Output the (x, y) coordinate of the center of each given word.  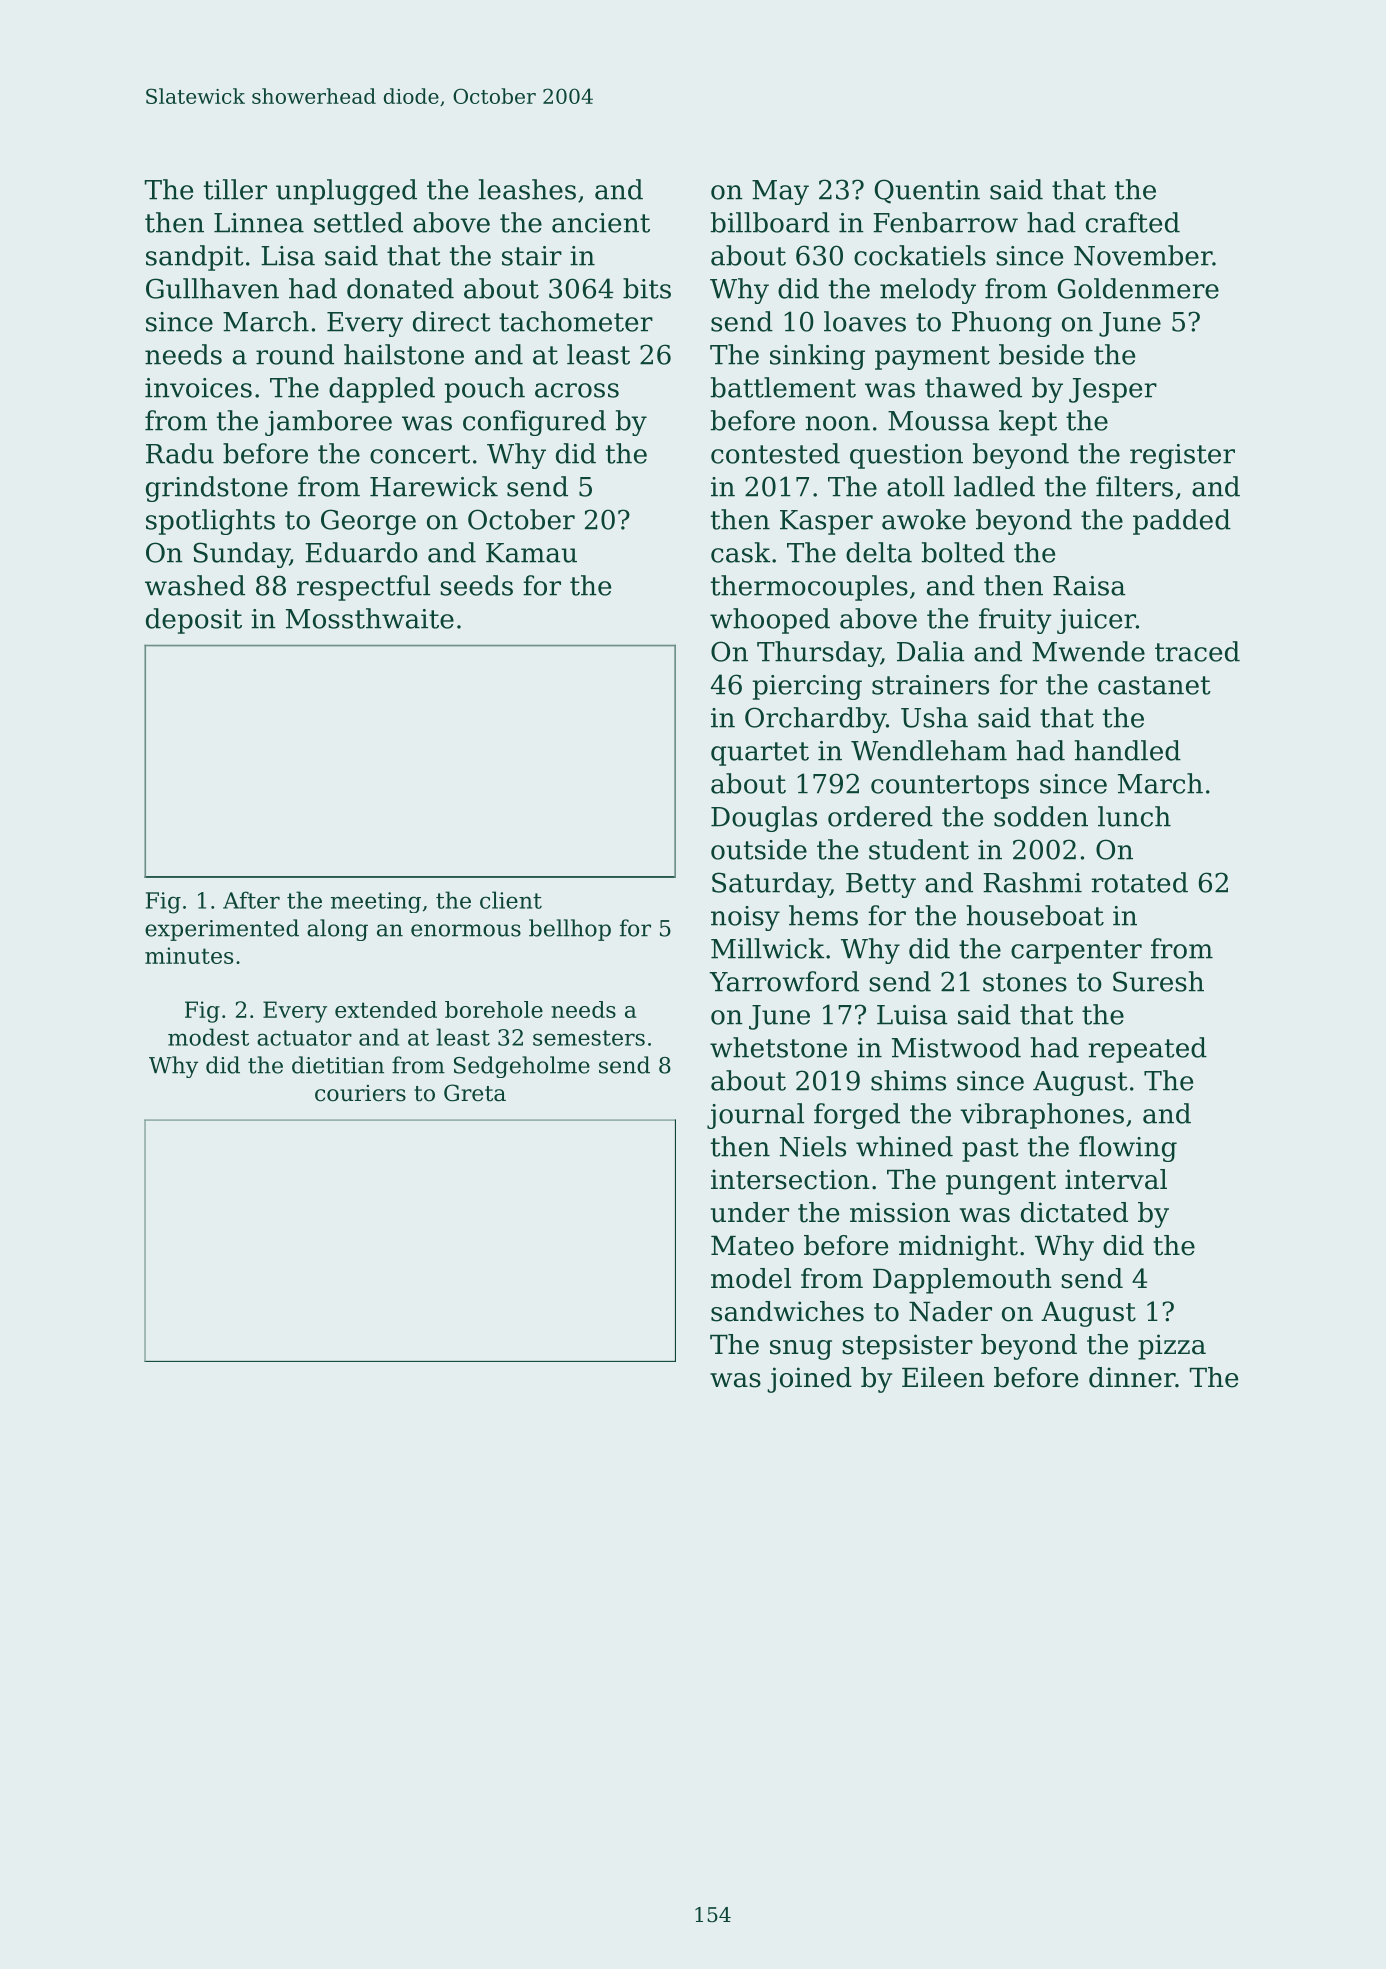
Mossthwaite (370, 618)
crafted (1133, 222)
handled (1128, 750)
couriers (360, 1093)
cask (740, 552)
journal (755, 1116)
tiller (235, 189)
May (780, 192)
